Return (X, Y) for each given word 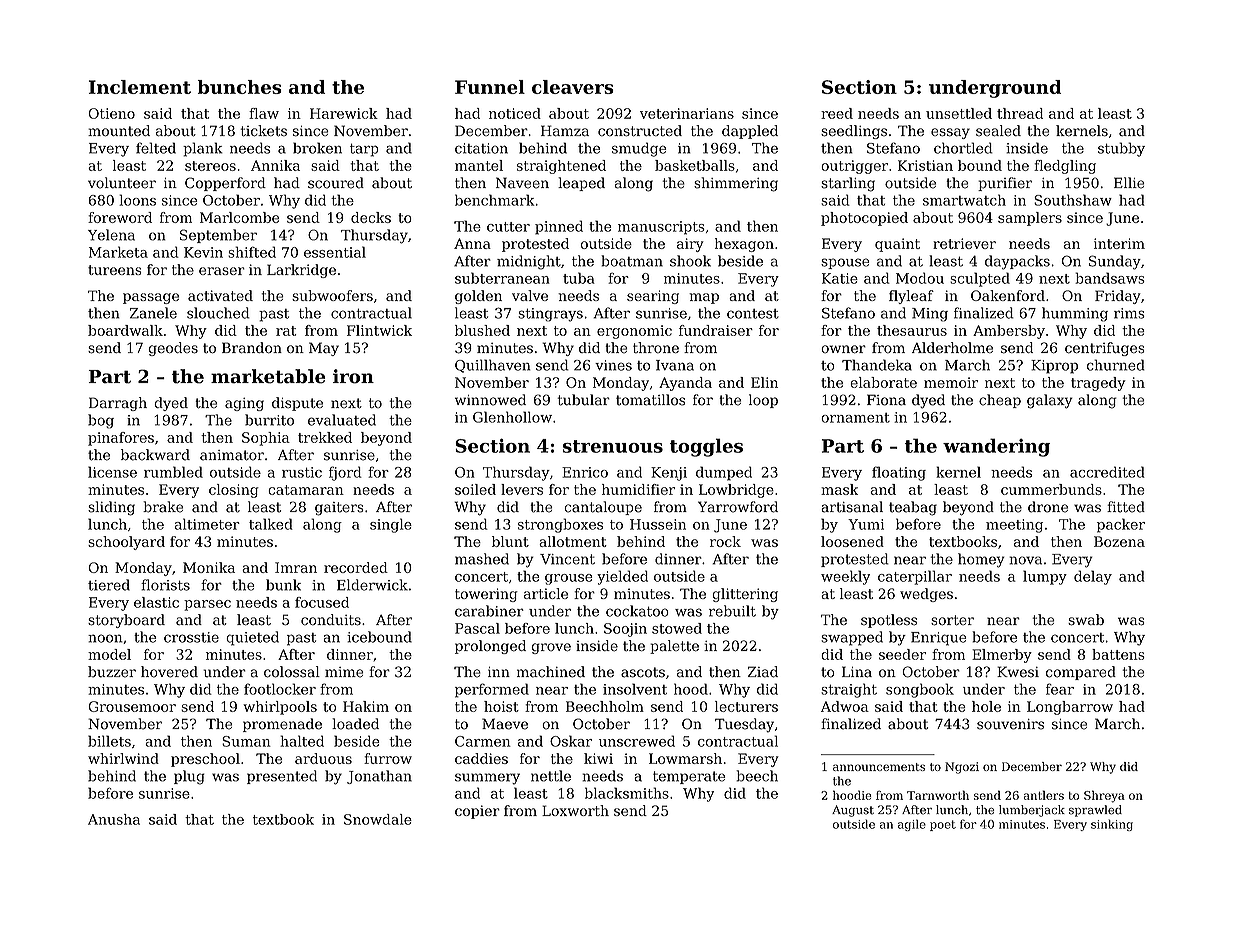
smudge (639, 149)
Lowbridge (736, 491)
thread (1020, 113)
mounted (119, 131)
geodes (173, 349)
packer (1121, 525)
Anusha (114, 819)
